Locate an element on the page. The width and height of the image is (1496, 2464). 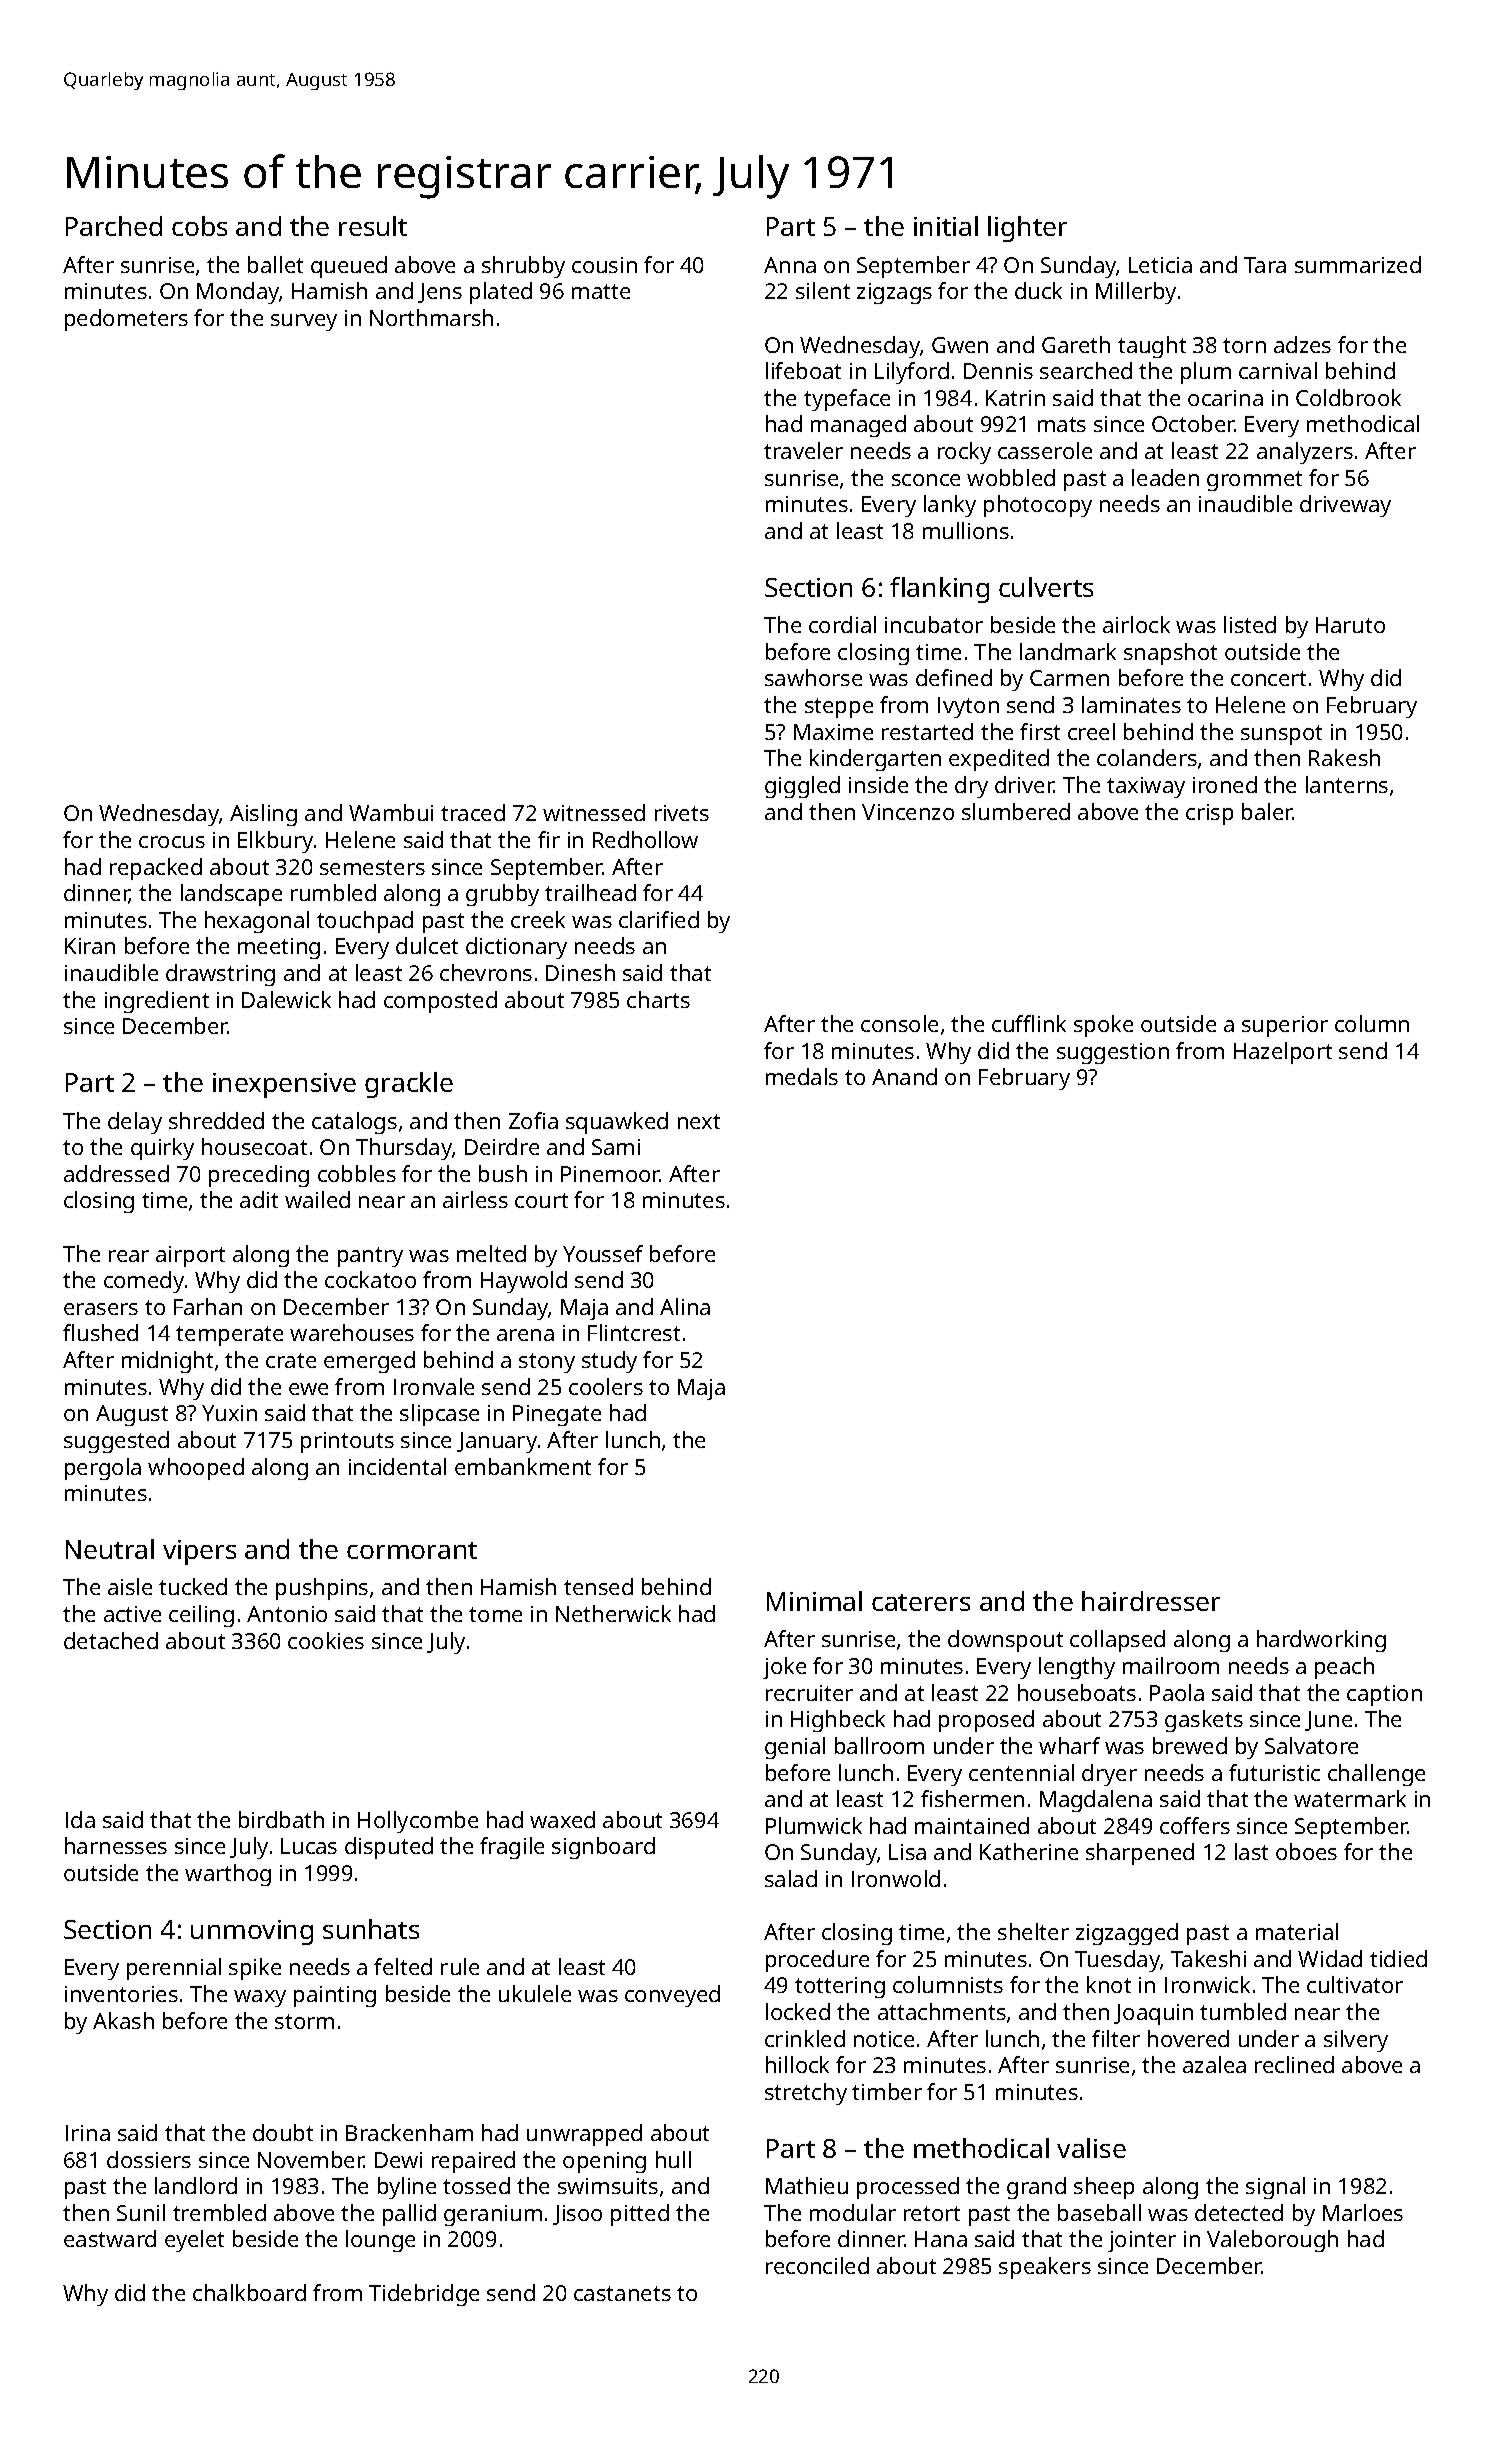
reconciled is located at coordinates (817, 2265).
